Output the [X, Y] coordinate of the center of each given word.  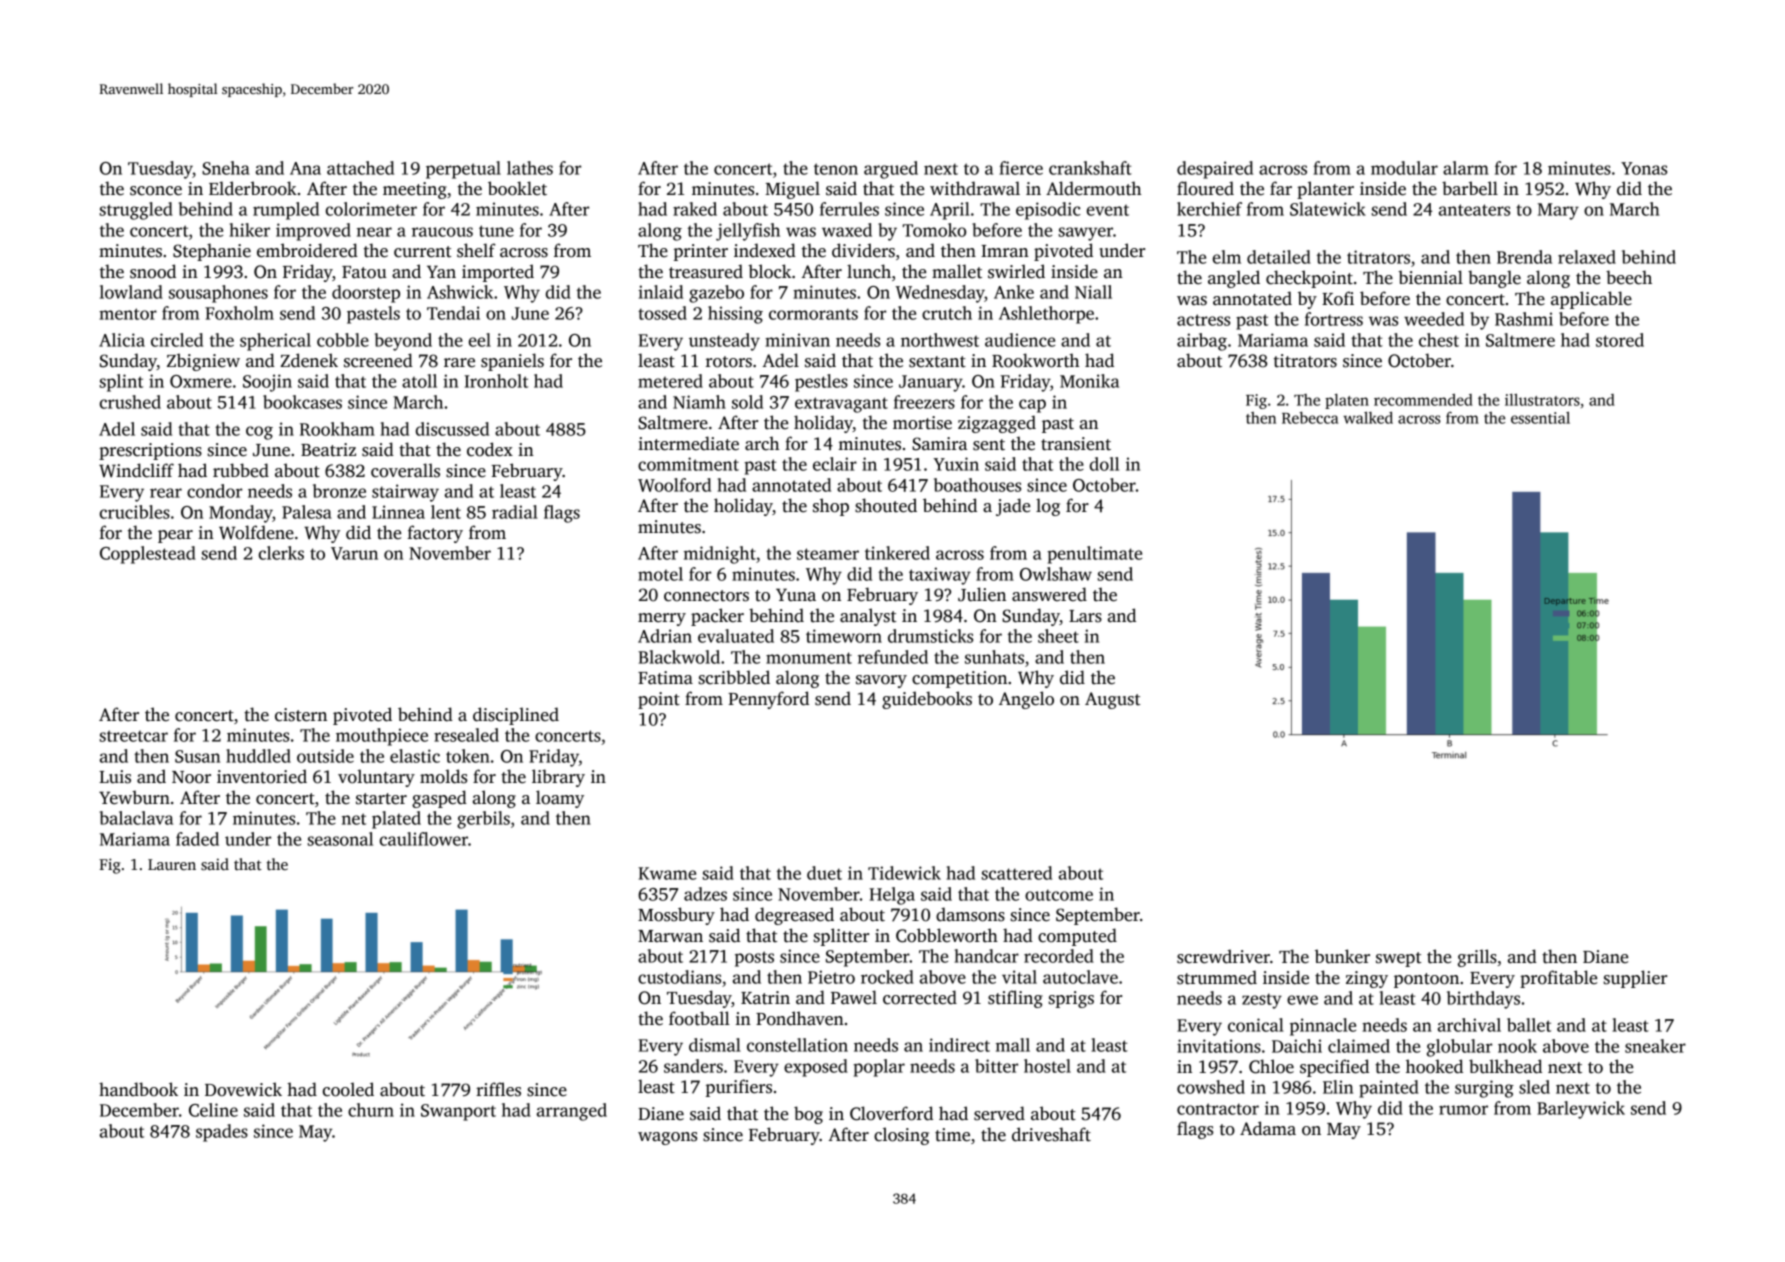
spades [222, 1133]
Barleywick [1581, 1110]
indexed [765, 250]
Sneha [226, 168]
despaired [1215, 170]
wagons [667, 1138]
